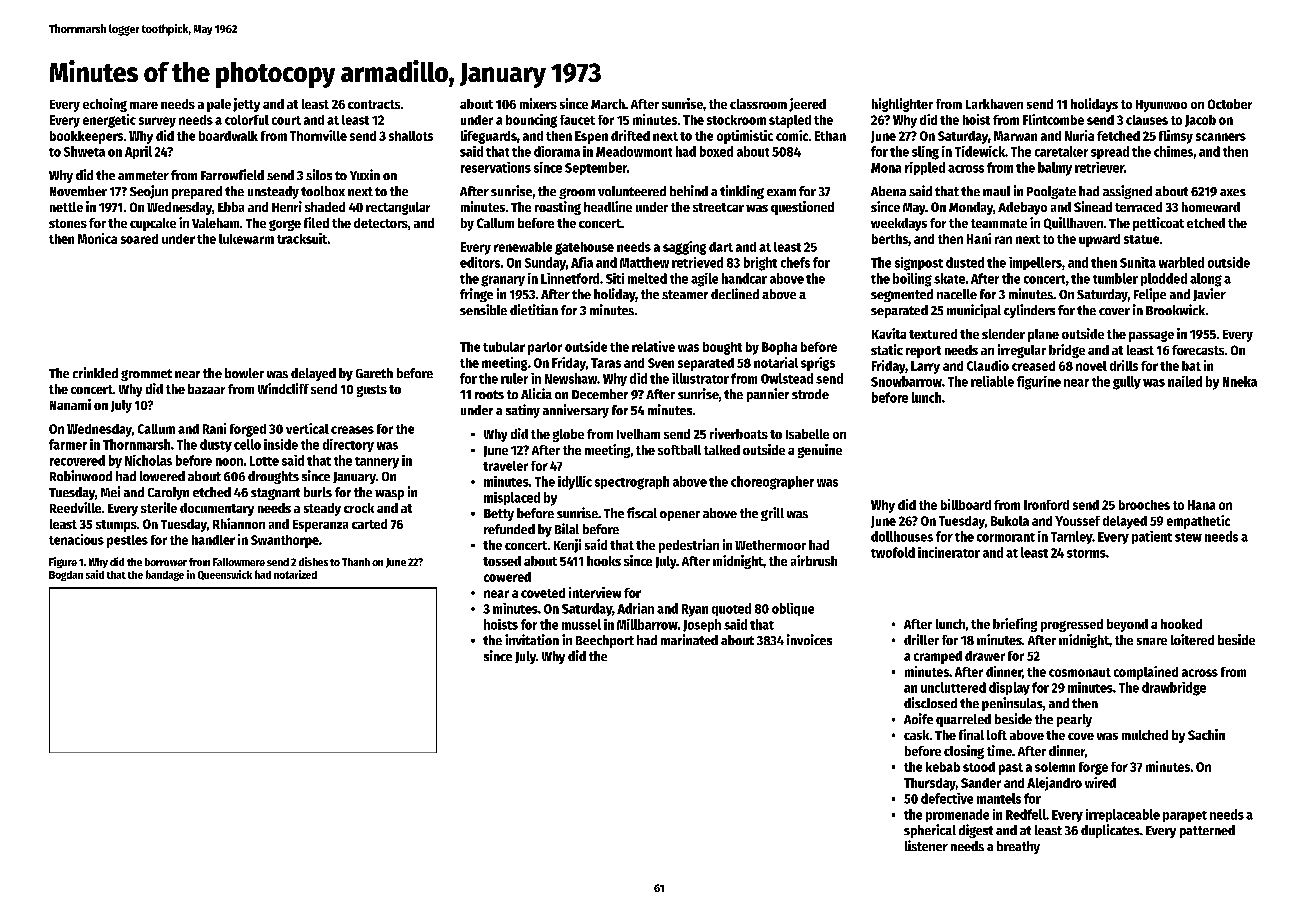 The width and height of the document is (1308, 924). I want to click on classroom, so click(758, 104).
